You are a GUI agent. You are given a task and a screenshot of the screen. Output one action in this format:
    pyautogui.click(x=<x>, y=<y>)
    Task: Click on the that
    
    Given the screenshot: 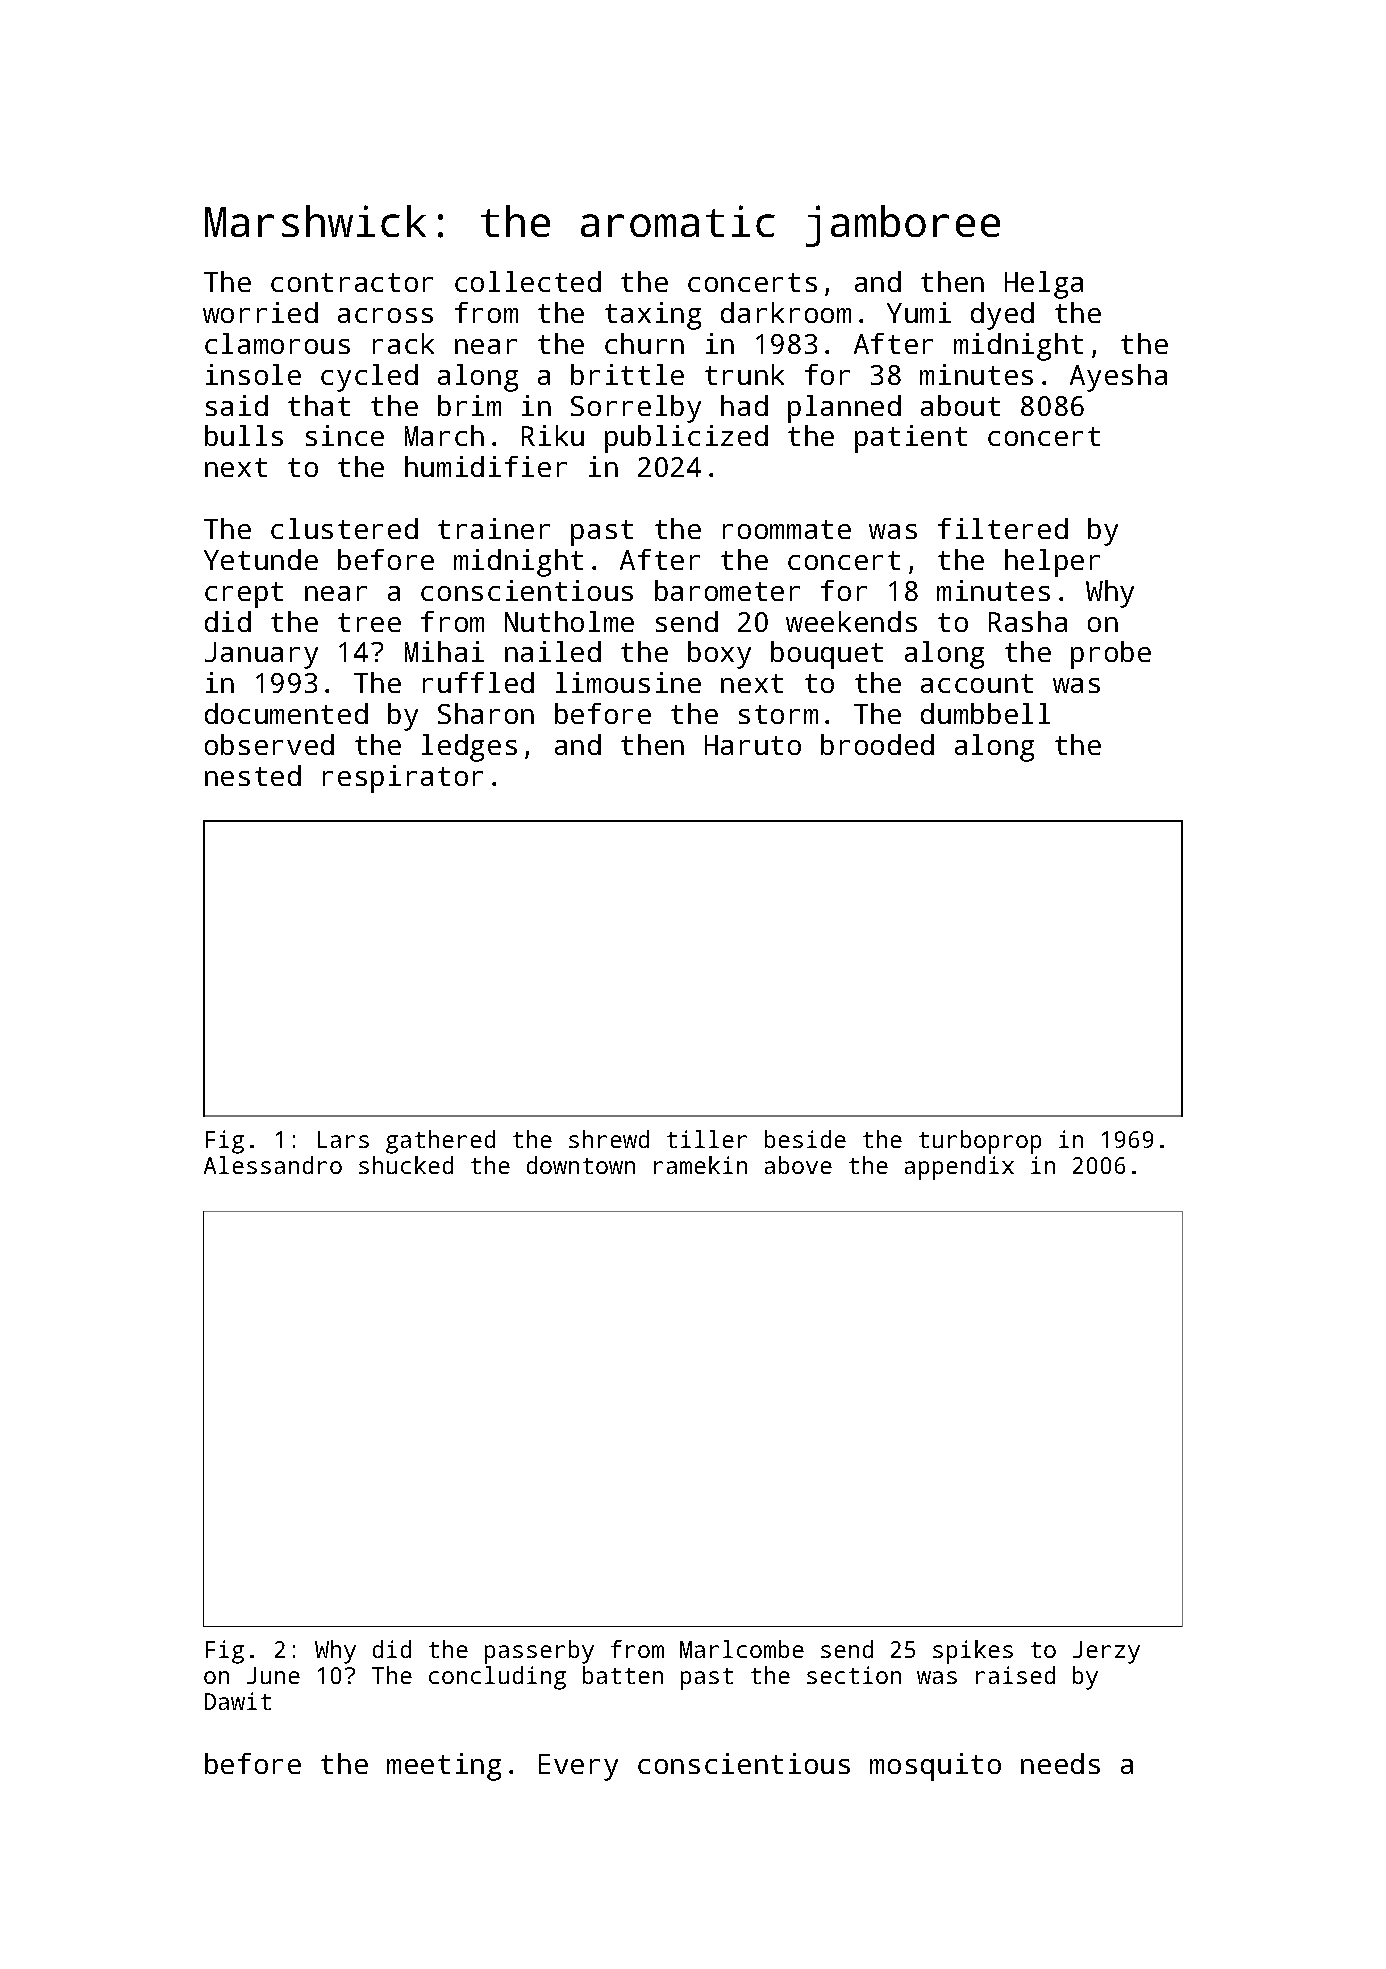 What is the action you would take?
    pyautogui.click(x=319, y=405)
